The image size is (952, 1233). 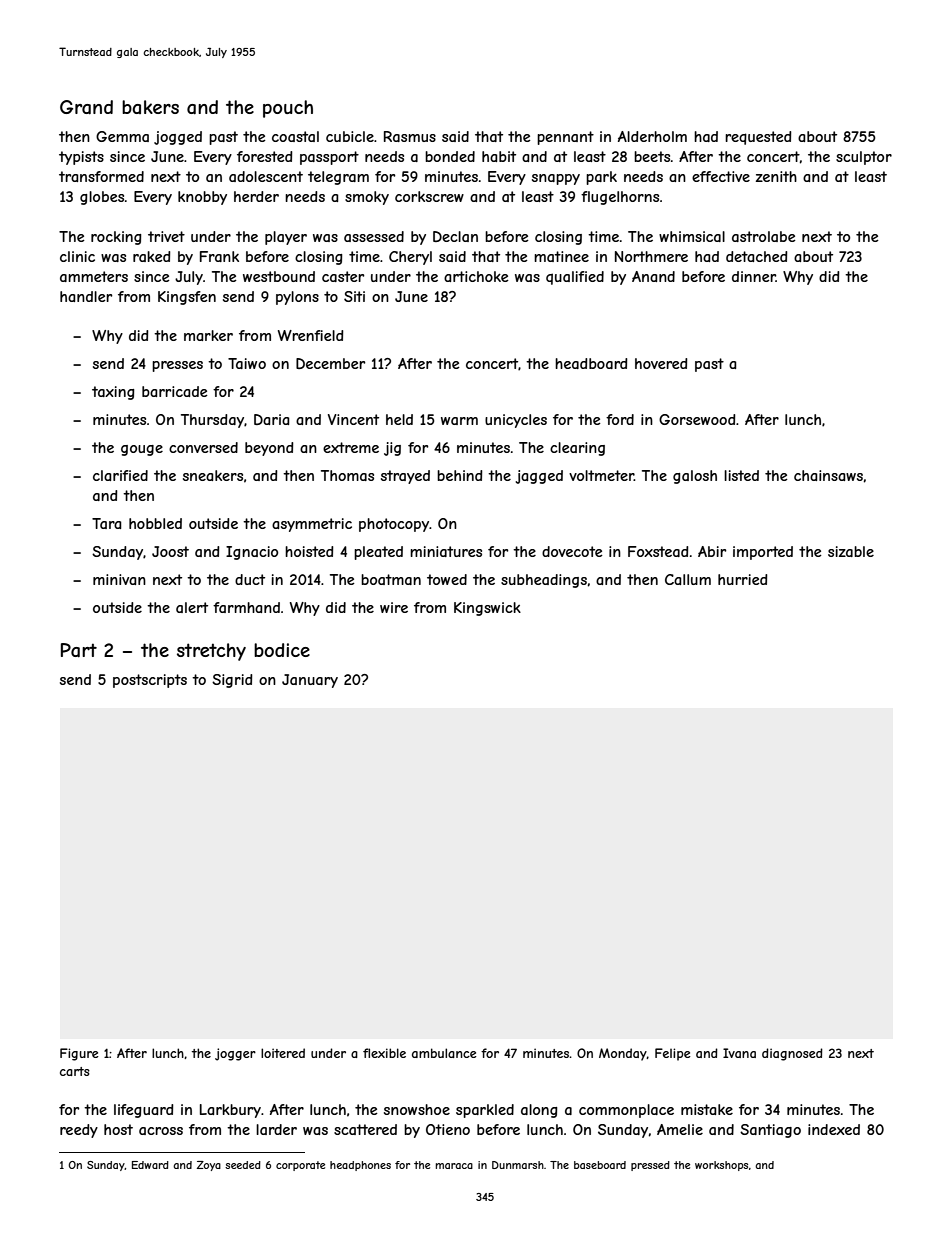 I want to click on chainsaws, so click(x=828, y=475).
